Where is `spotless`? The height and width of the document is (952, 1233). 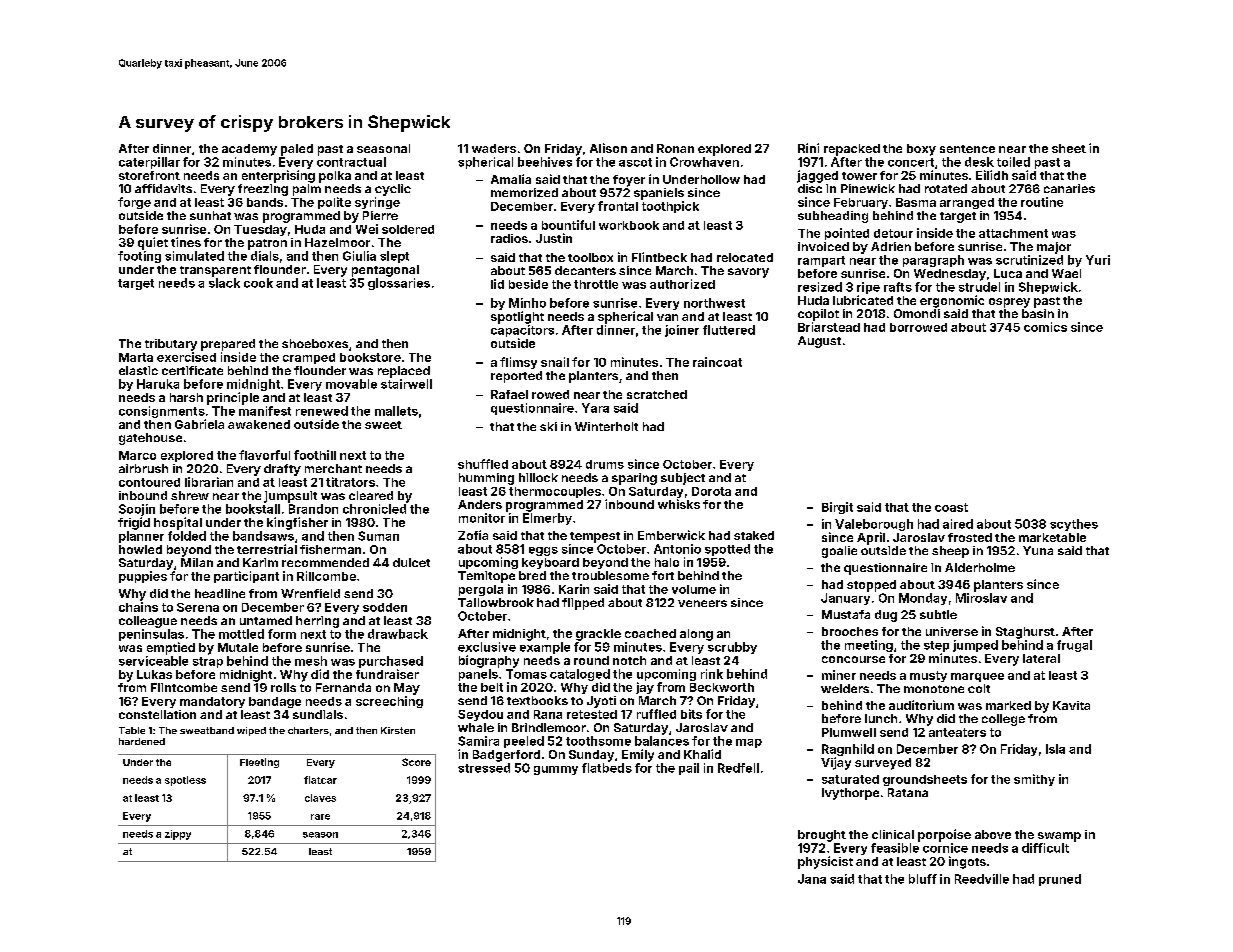 spotless is located at coordinates (185, 781).
